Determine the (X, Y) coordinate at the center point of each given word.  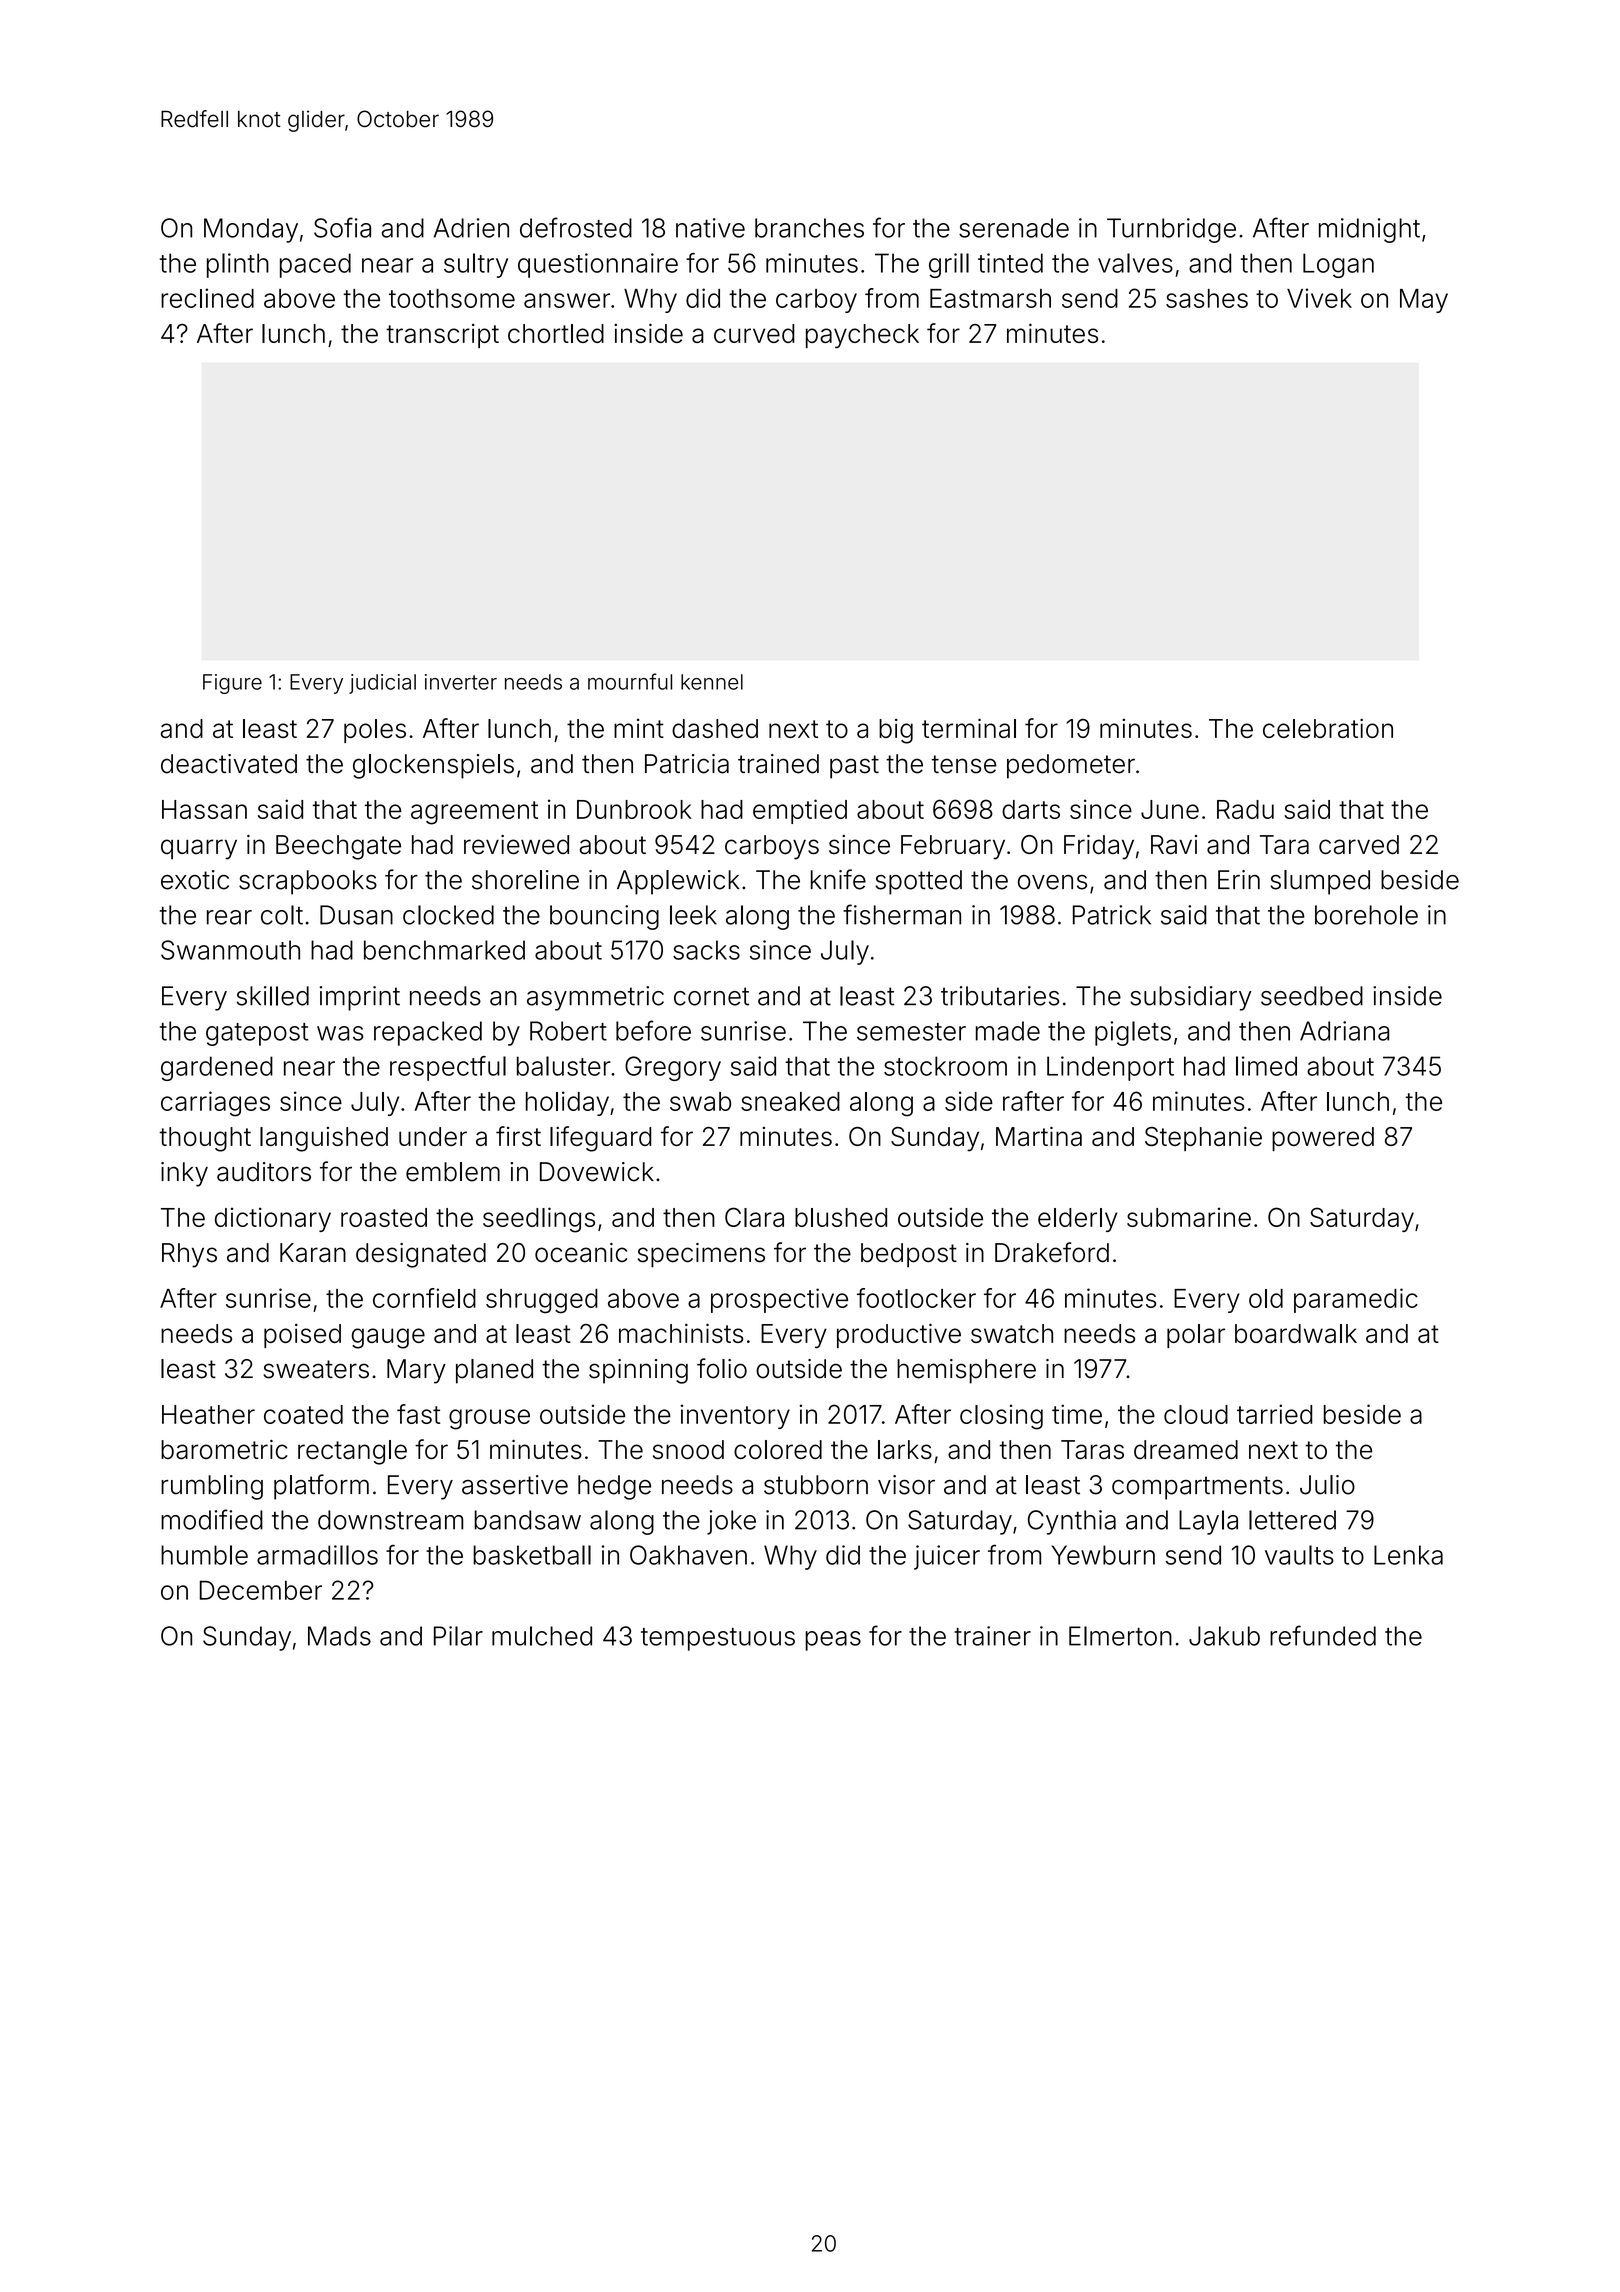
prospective (779, 1300)
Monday (251, 230)
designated (421, 1255)
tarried (1274, 1414)
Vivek (1319, 298)
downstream (390, 1520)
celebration (1328, 728)
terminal (969, 728)
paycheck (862, 336)
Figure (232, 684)
